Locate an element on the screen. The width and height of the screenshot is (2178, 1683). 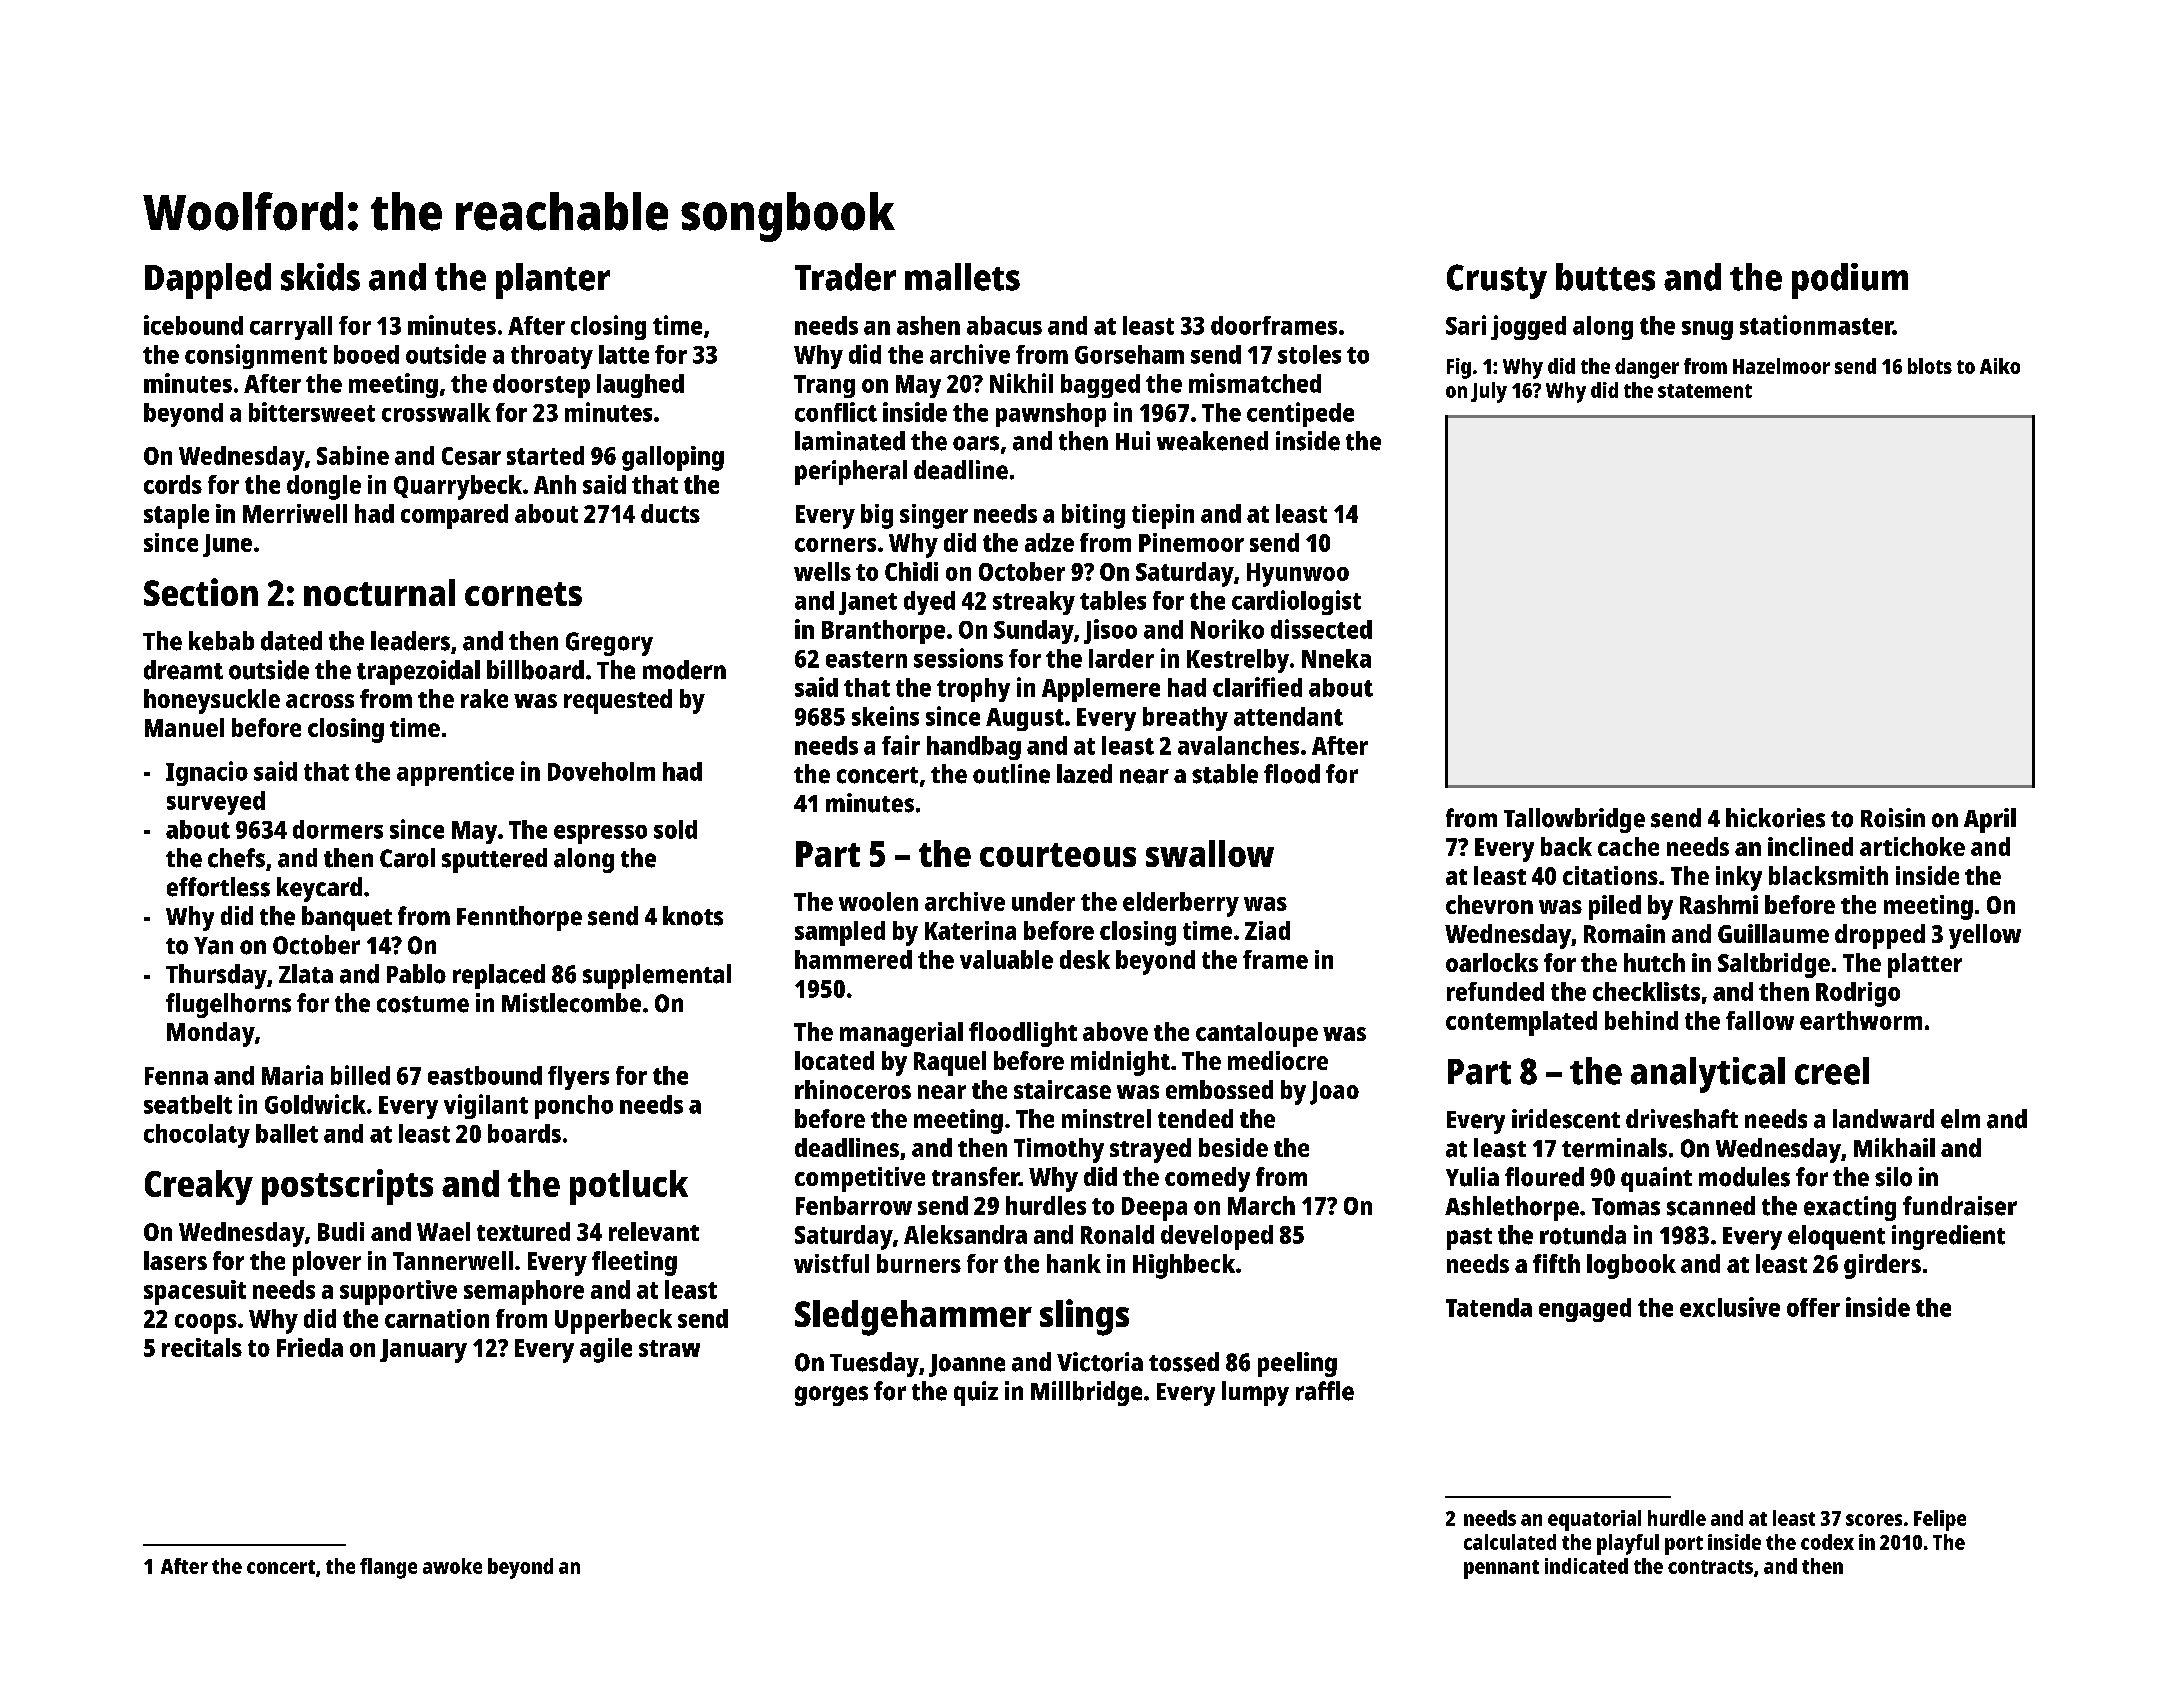
swallow is located at coordinates (1210, 853).
